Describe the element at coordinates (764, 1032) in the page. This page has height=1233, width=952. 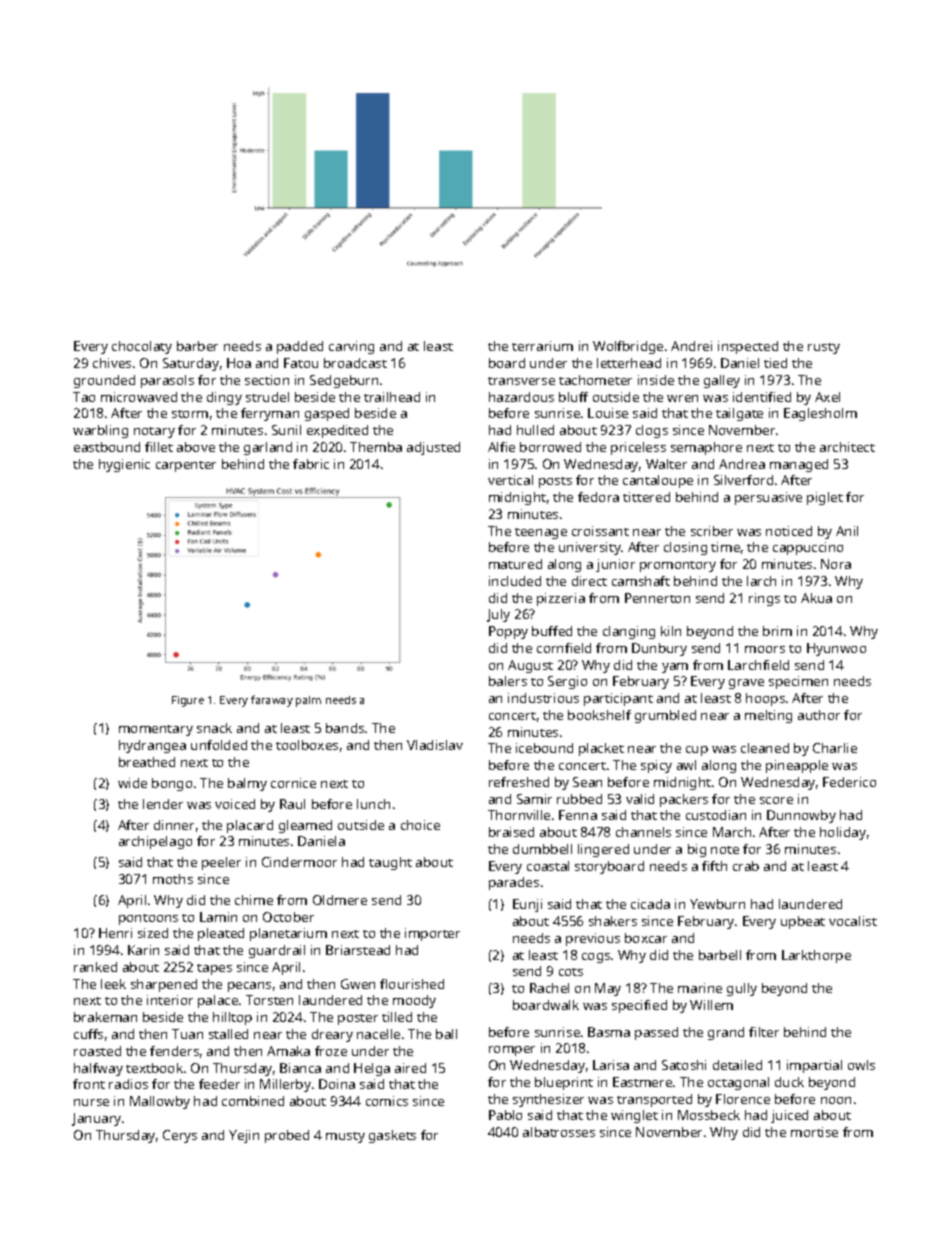
I see `filter` at that location.
